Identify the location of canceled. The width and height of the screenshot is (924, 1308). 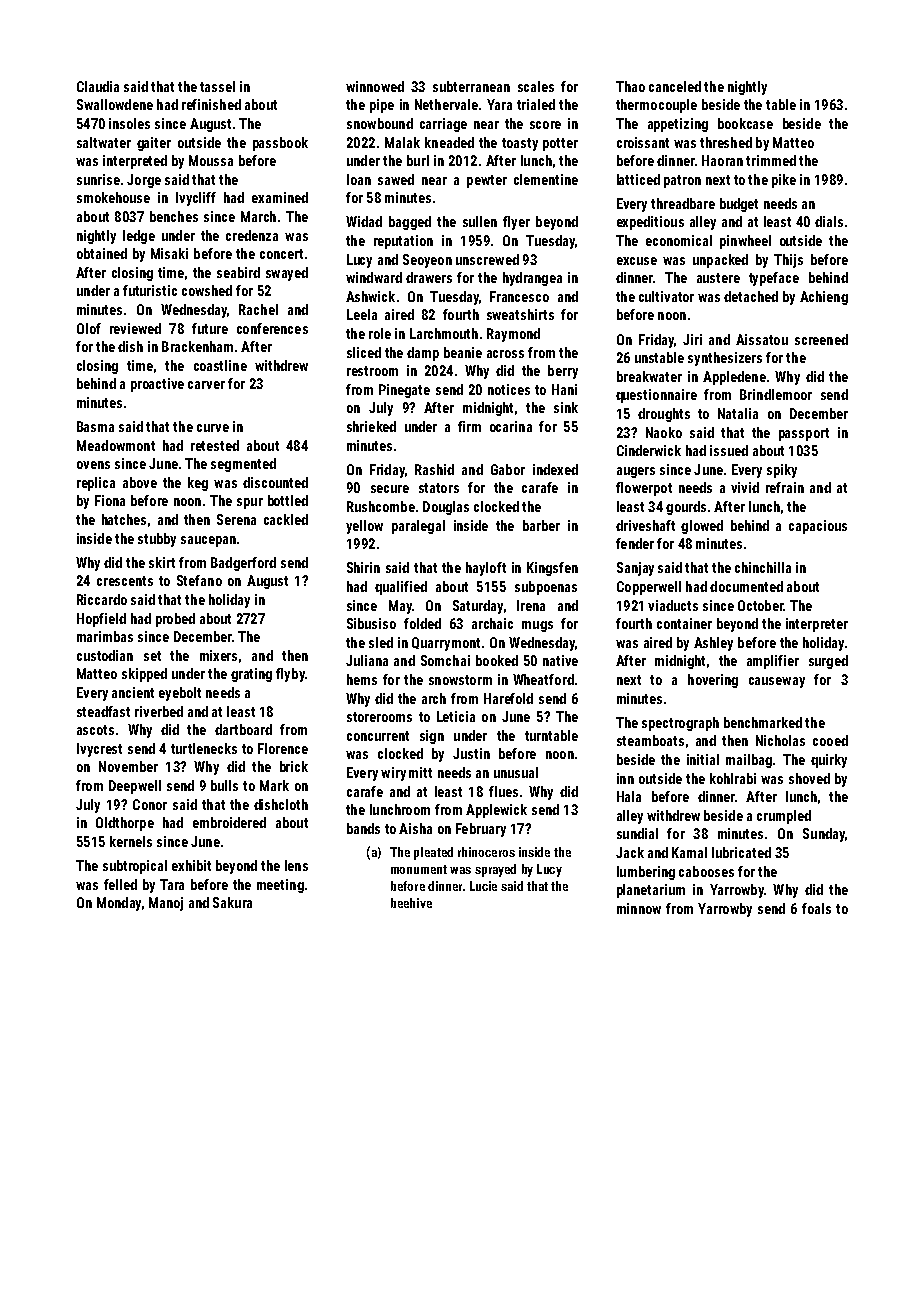
(675, 86).
